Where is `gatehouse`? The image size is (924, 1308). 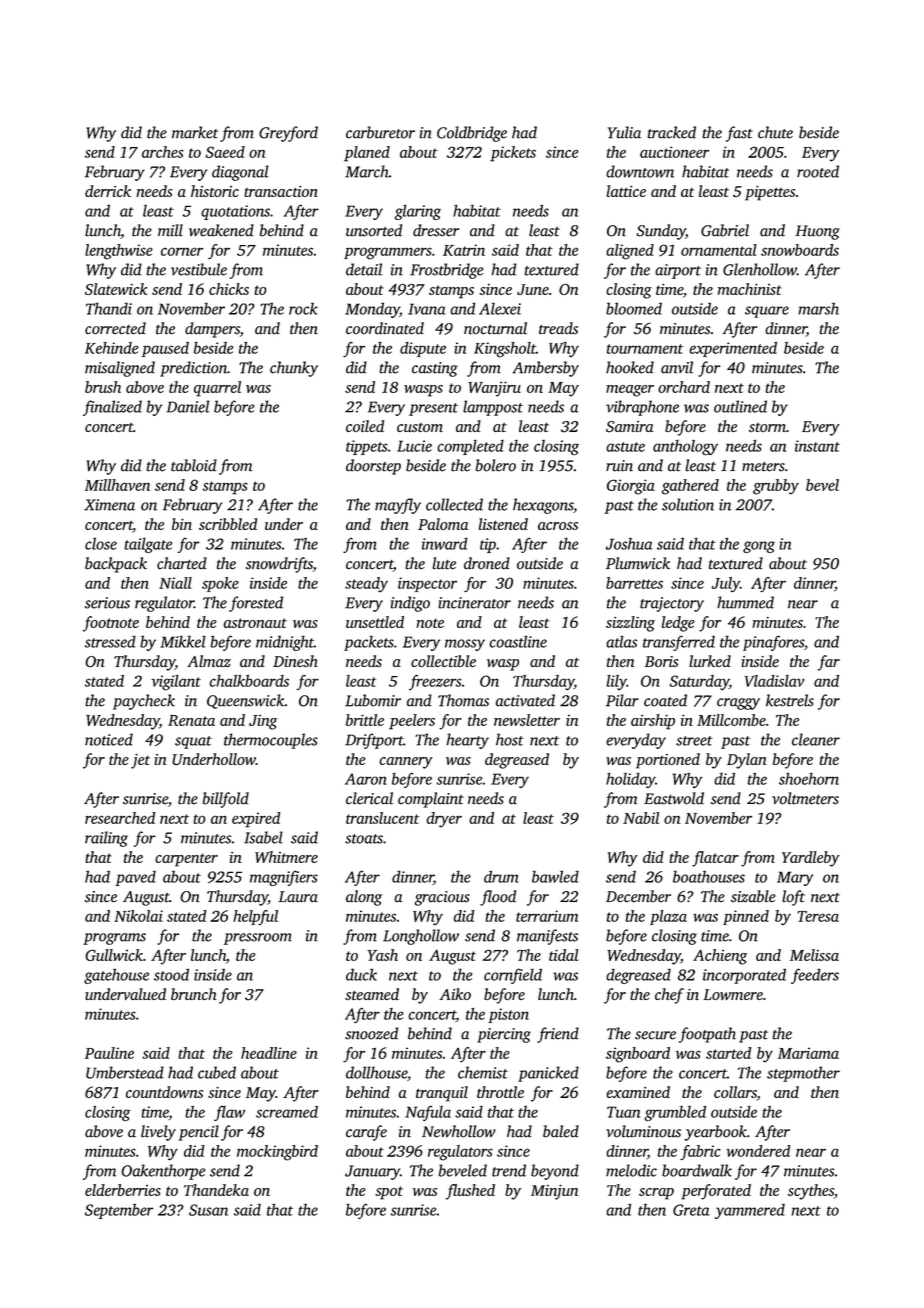 gatehouse is located at coordinates (116, 976).
